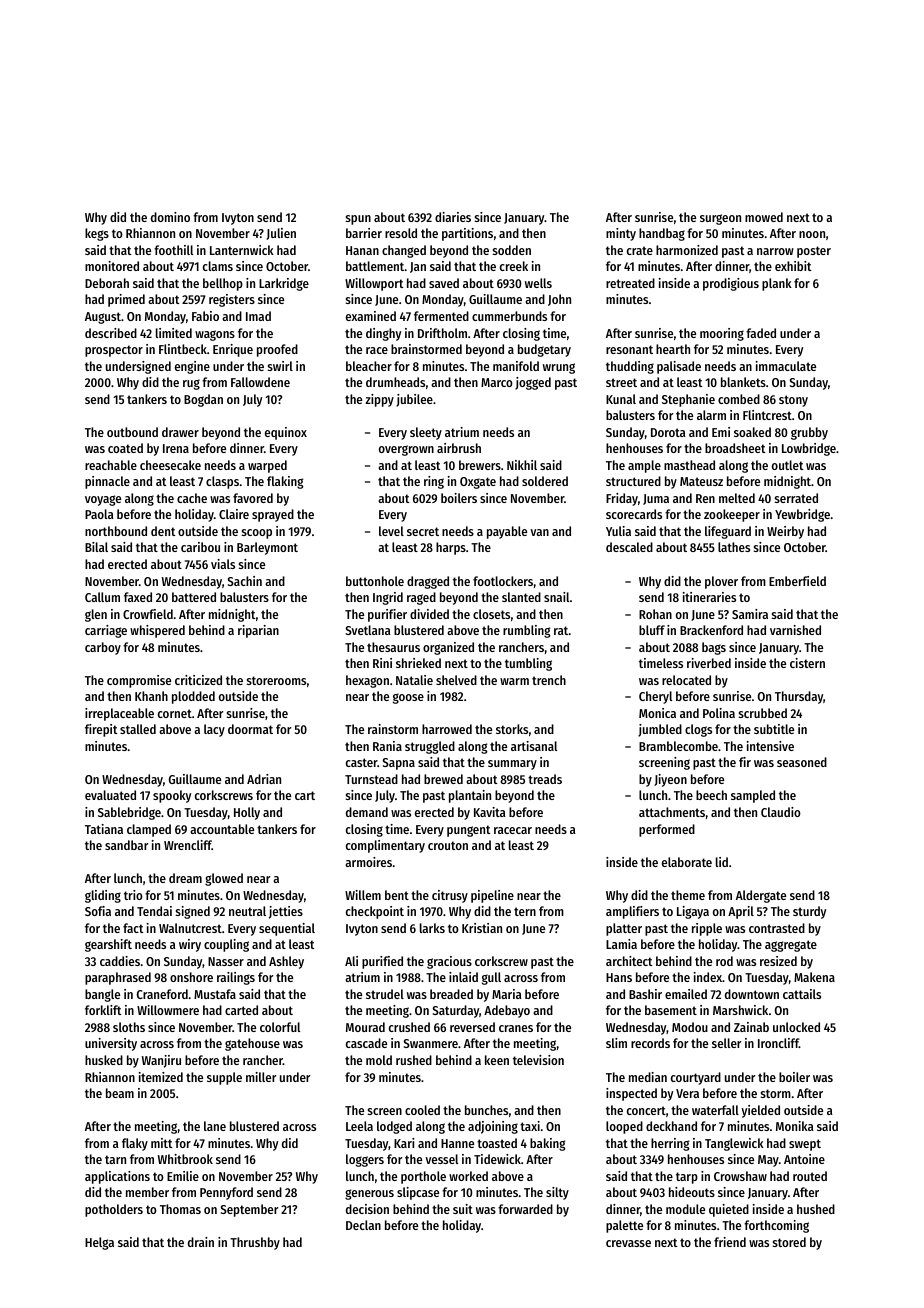 Image resolution: width=924 pixels, height=1308 pixels. What do you see at coordinates (261, 1077) in the screenshot?
I see `miller` at bounding box center [261, 1077].
